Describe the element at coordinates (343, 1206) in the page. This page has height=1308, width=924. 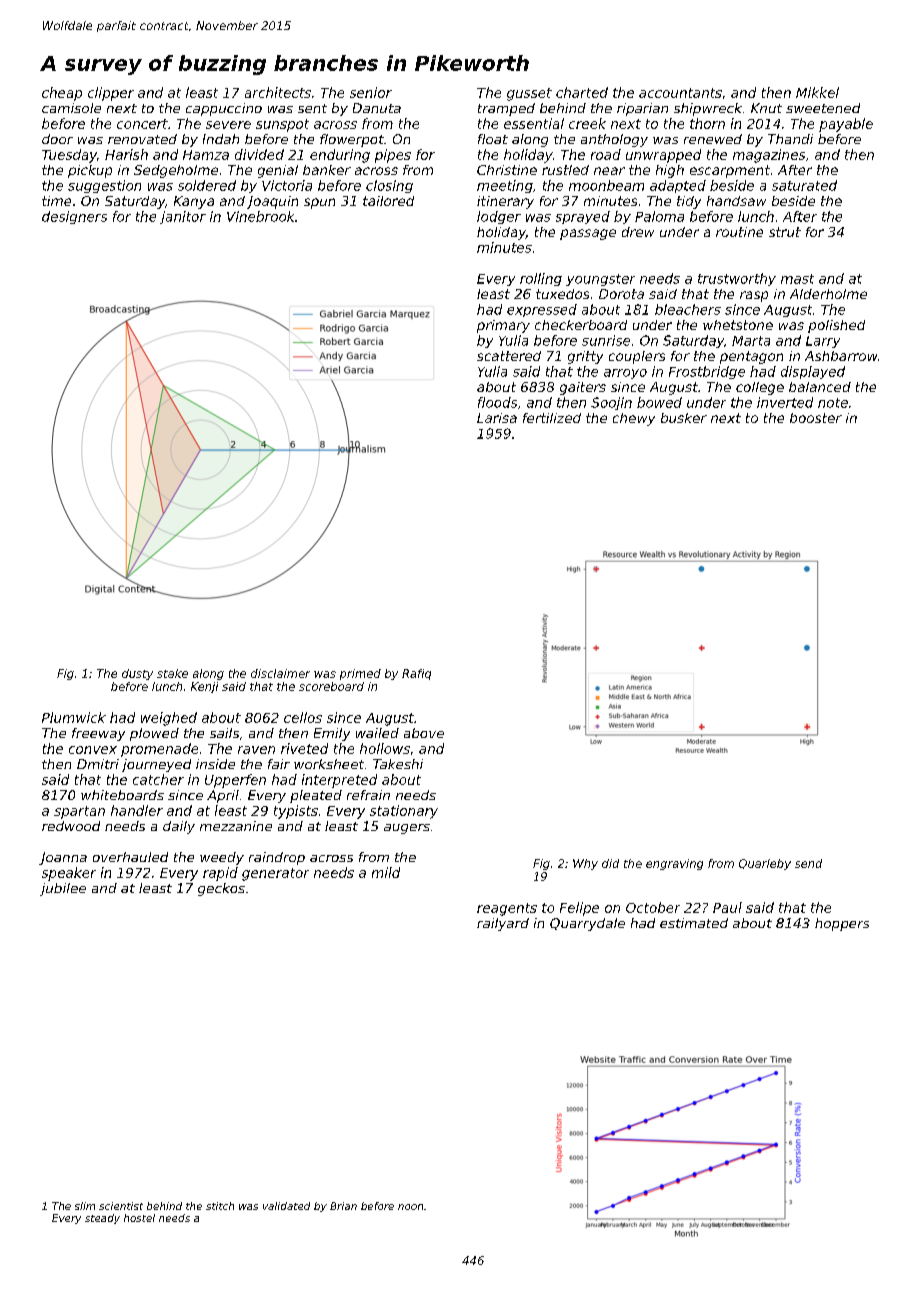
I see `Brian` at that location.
